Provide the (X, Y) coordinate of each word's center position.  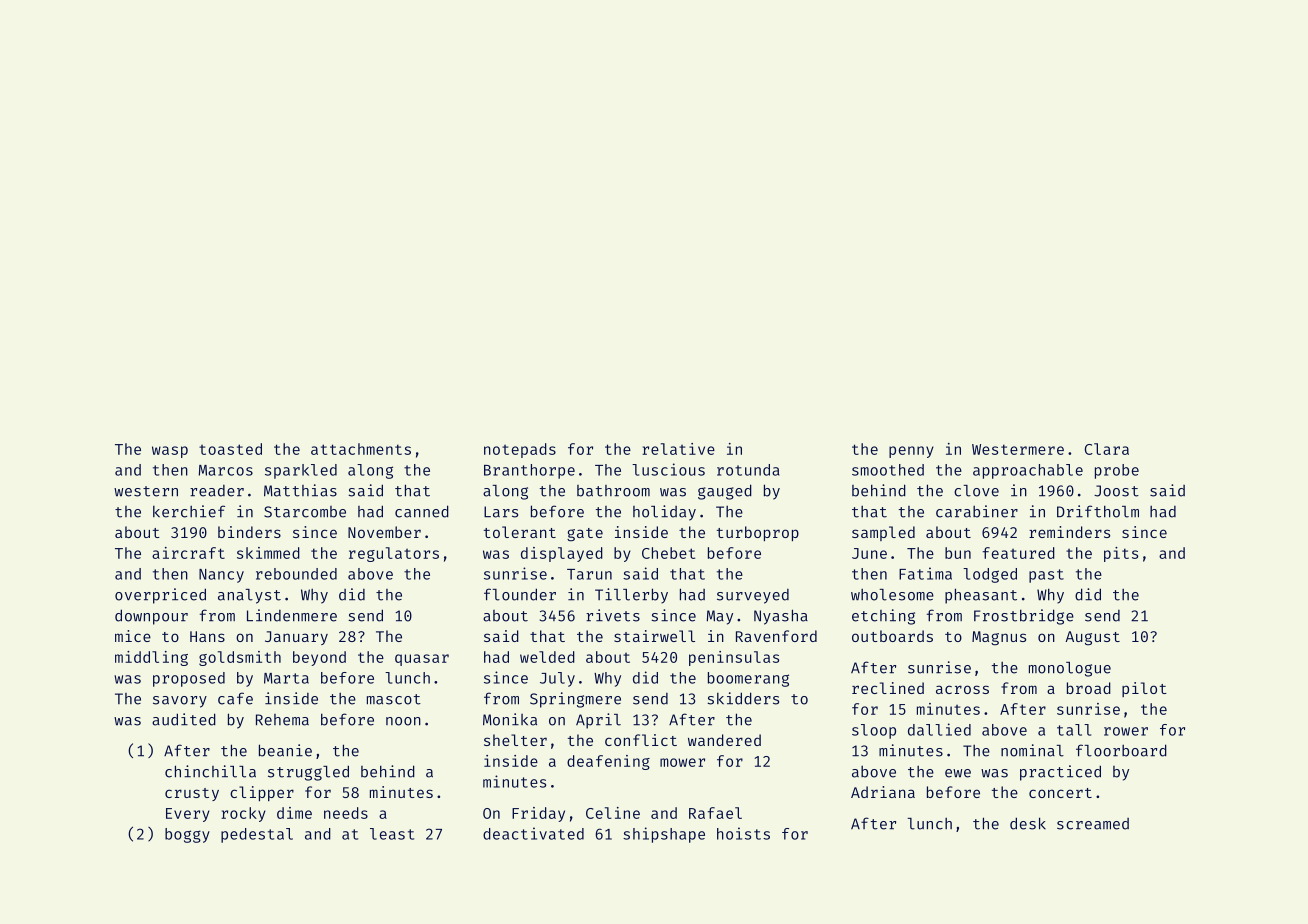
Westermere (1018, 449)
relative (678, 449)
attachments (361, 449)
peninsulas (734, 658)
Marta (286, 678)
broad (1089, 688)
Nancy (221, 576)
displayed (562, 554)
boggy (187, 835)
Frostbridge (1024, 617)
